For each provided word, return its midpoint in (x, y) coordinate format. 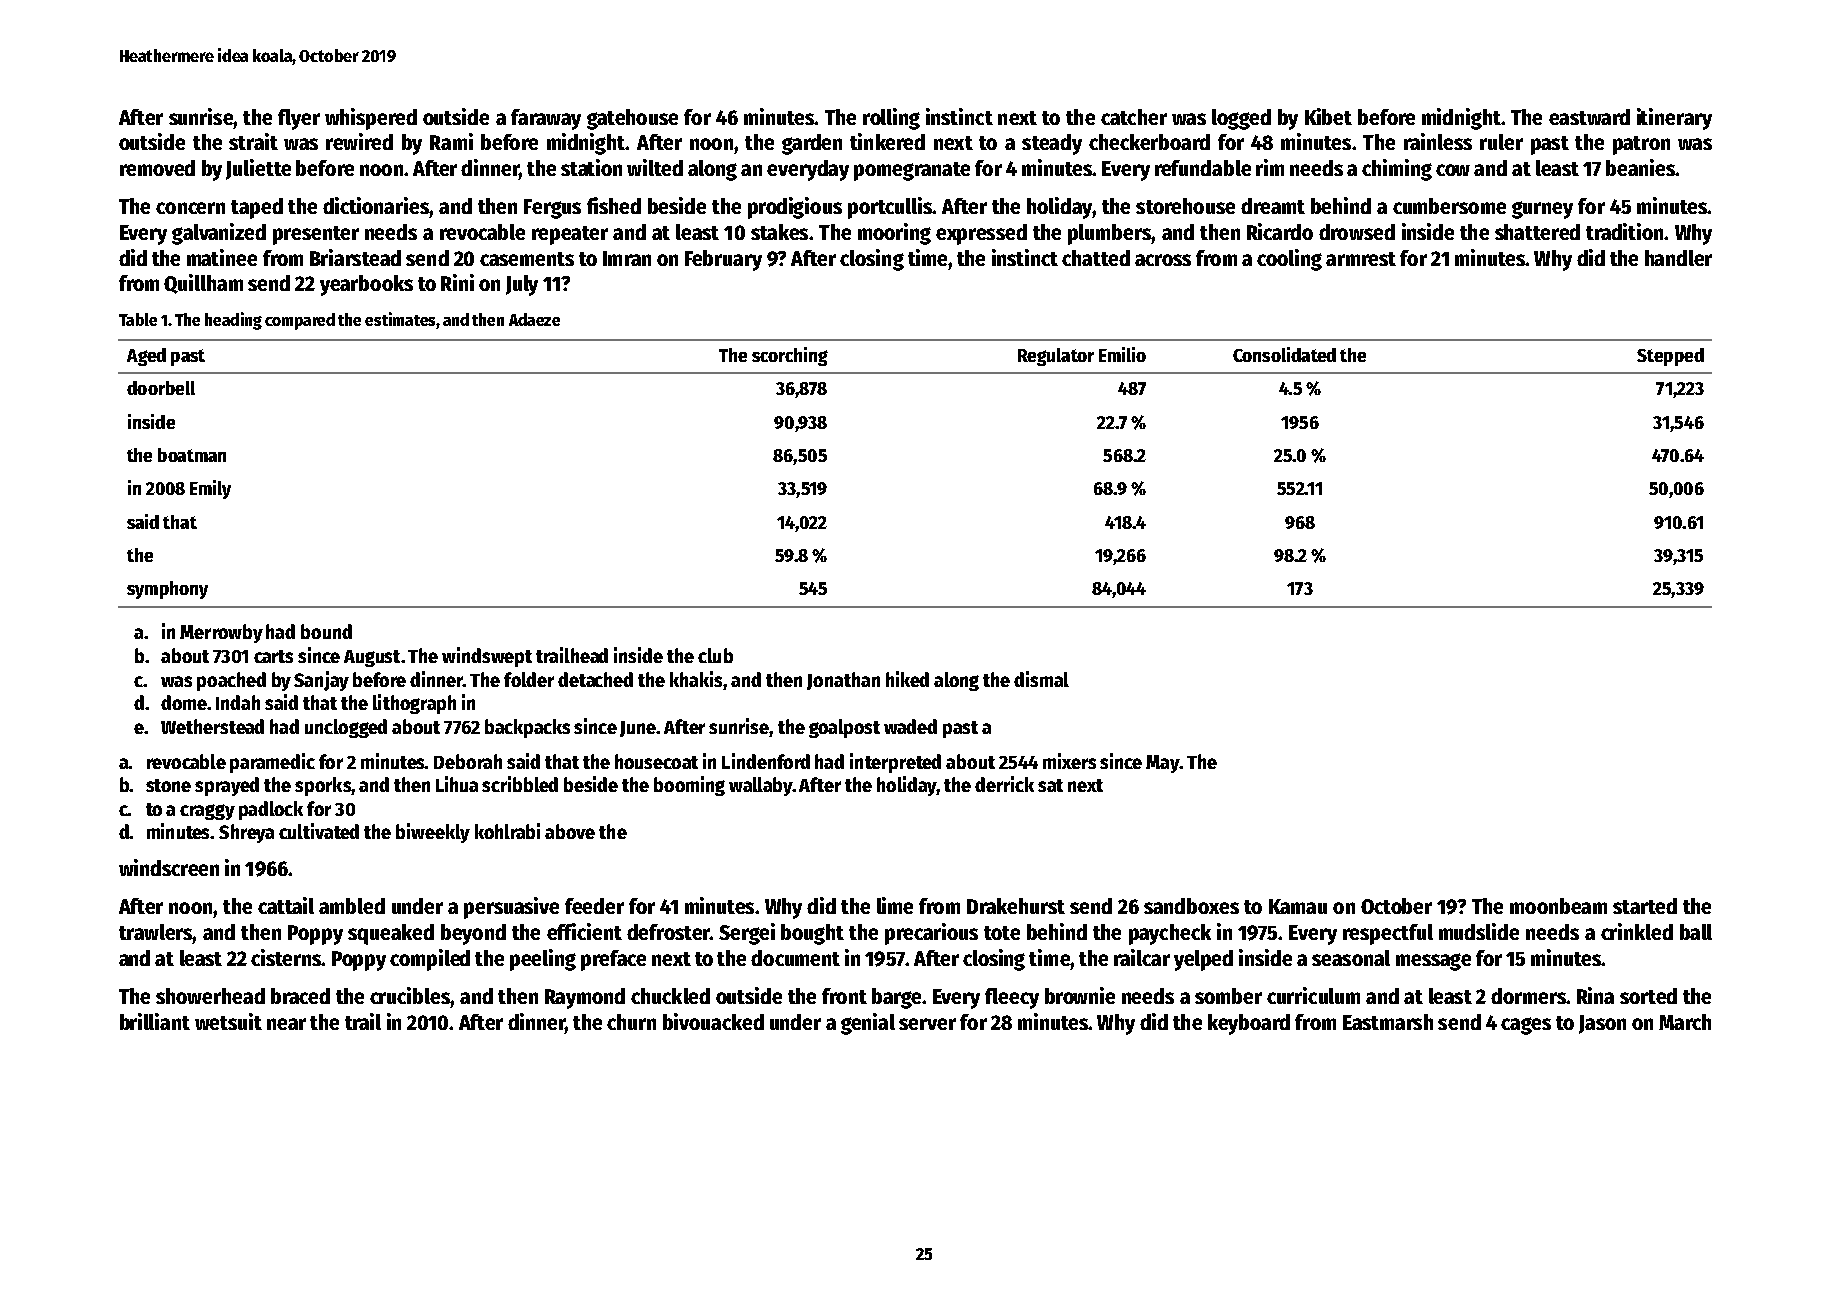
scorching (790, 356)
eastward (1589, 117)
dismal (1041, 679)
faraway (546, 119)
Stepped (1670, 357)
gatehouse (632, 119)
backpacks (527, 728)
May (1162, 764)
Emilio (1122, 354)
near (286, 1024)
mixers (1069, 761)
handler (1678, 258)
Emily (210, 489)
